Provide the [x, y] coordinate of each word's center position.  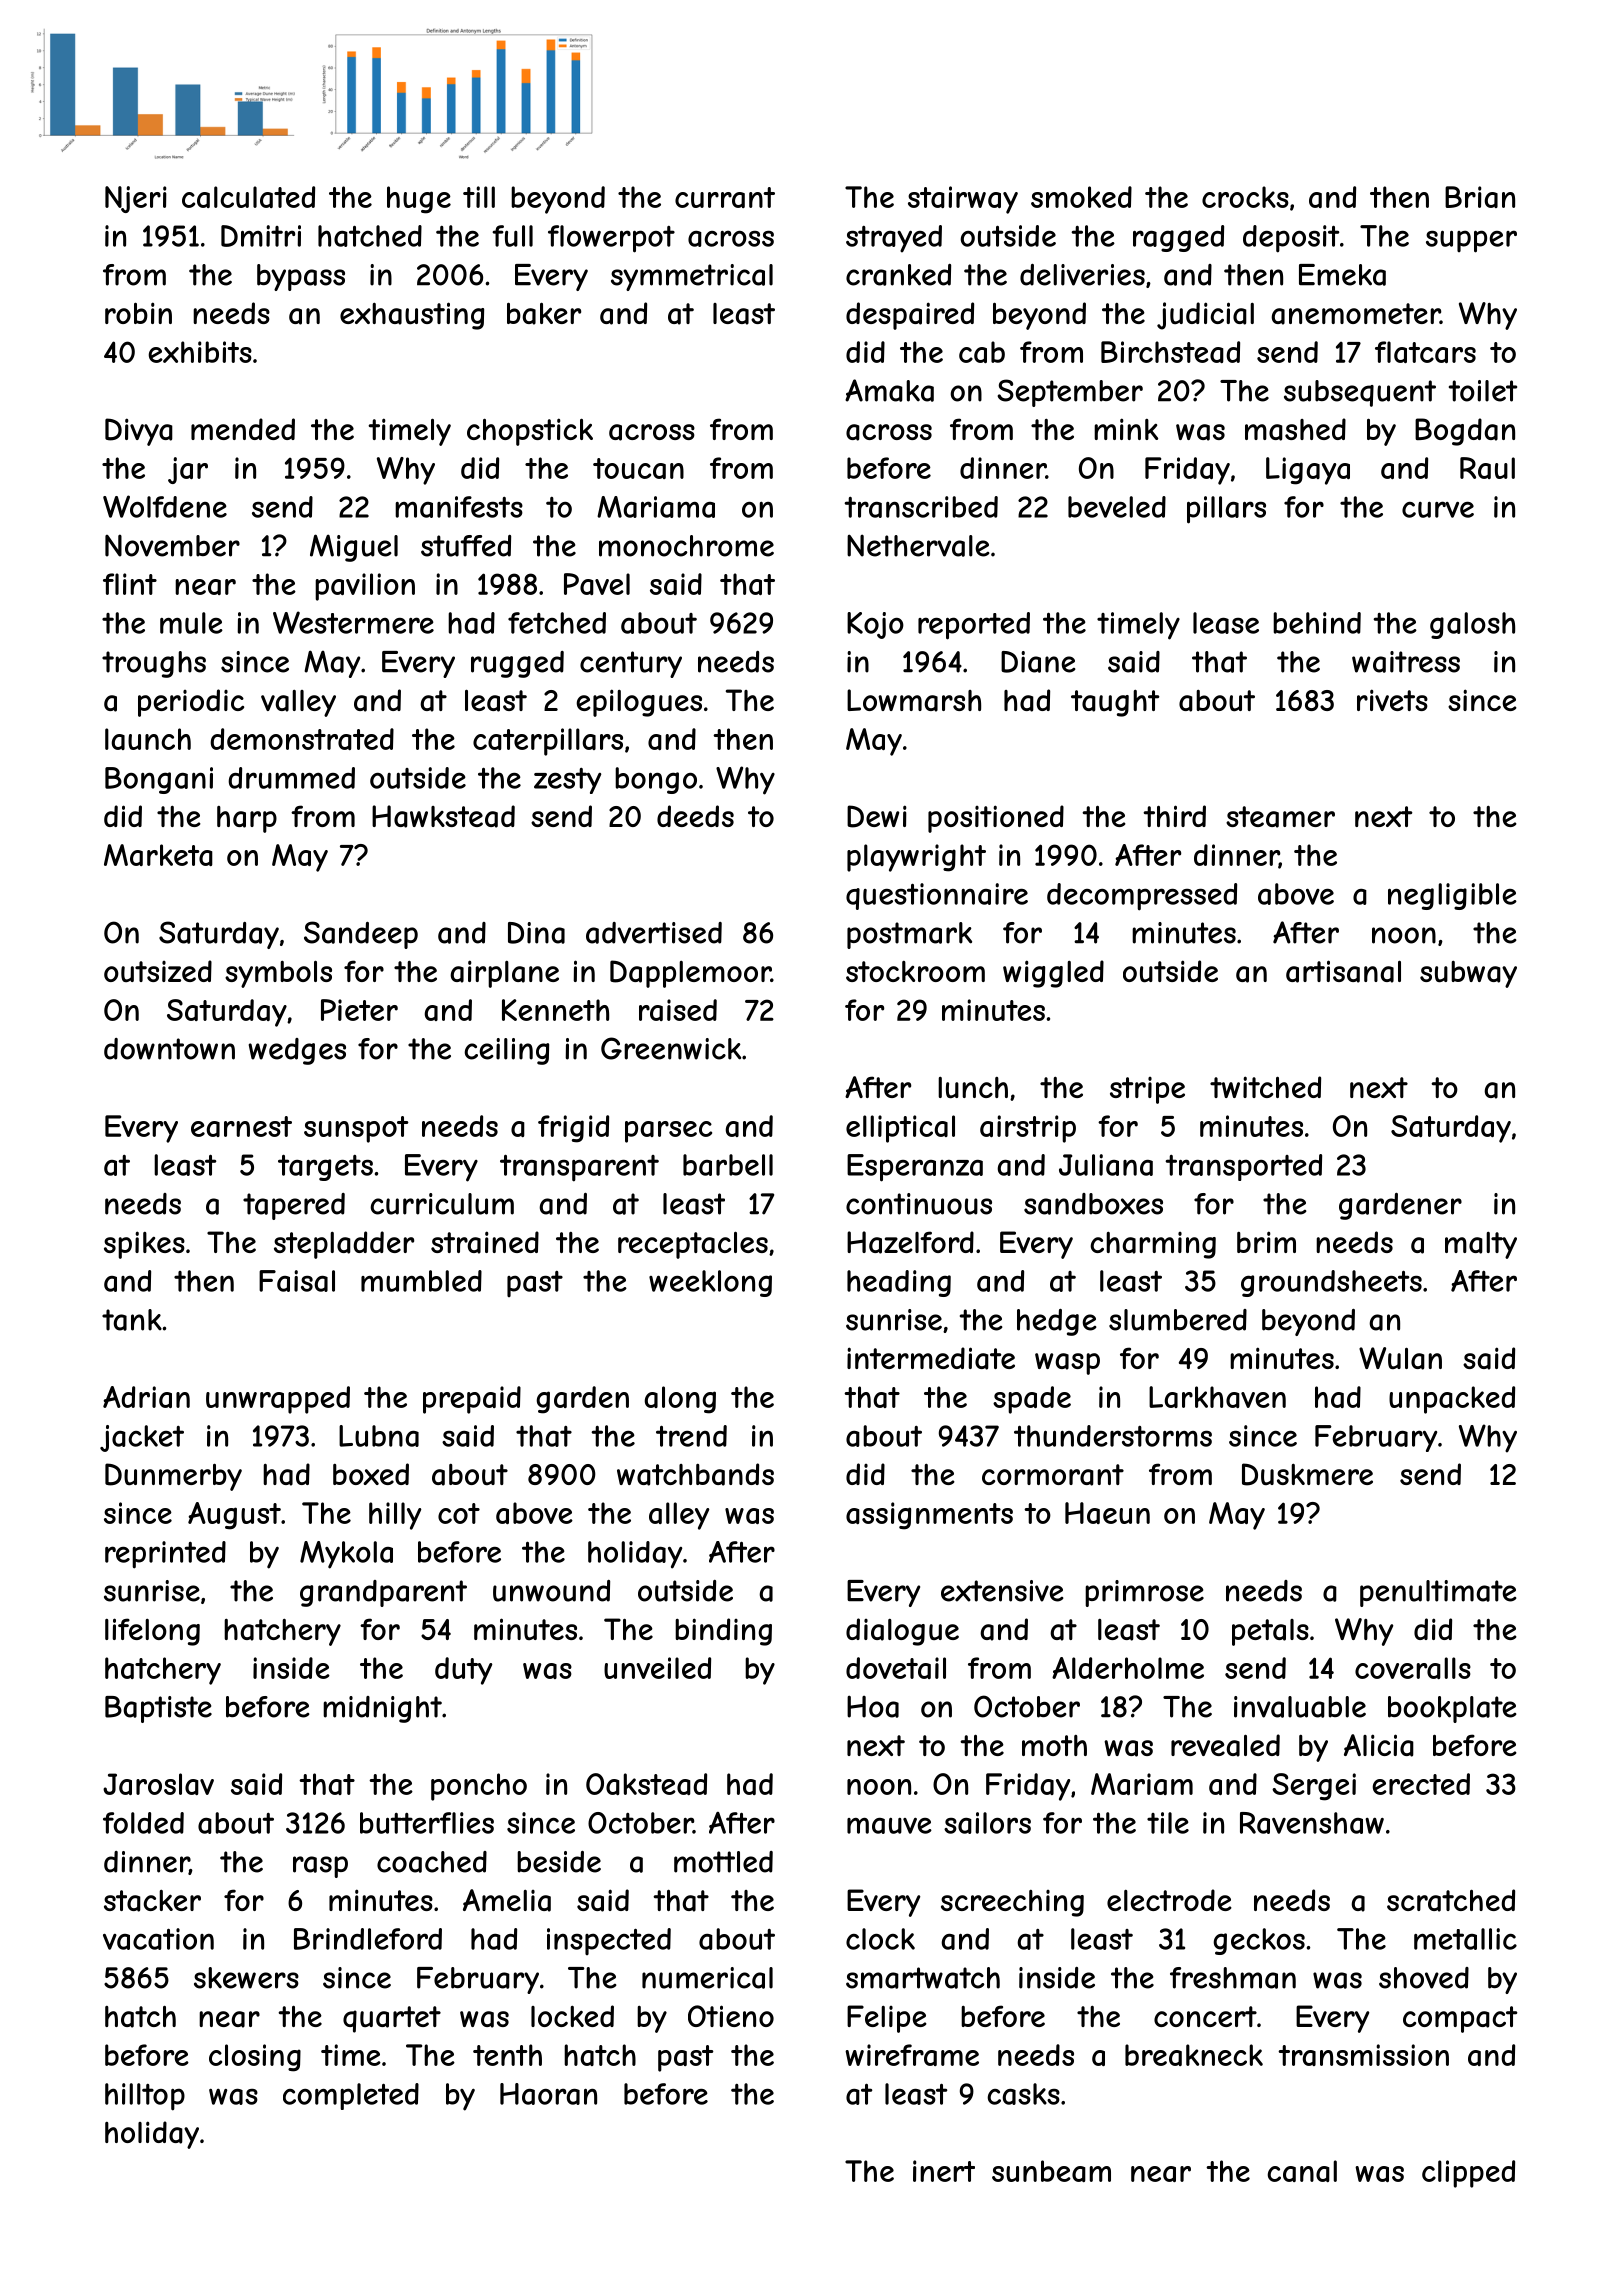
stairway [963, 200]
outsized [158, 971]
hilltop [145, 2097]
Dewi [877, 816]
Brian [1480, 197]
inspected [609, 1941]
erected [1421, 1784]
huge [419, 200]
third [1174, 816]
